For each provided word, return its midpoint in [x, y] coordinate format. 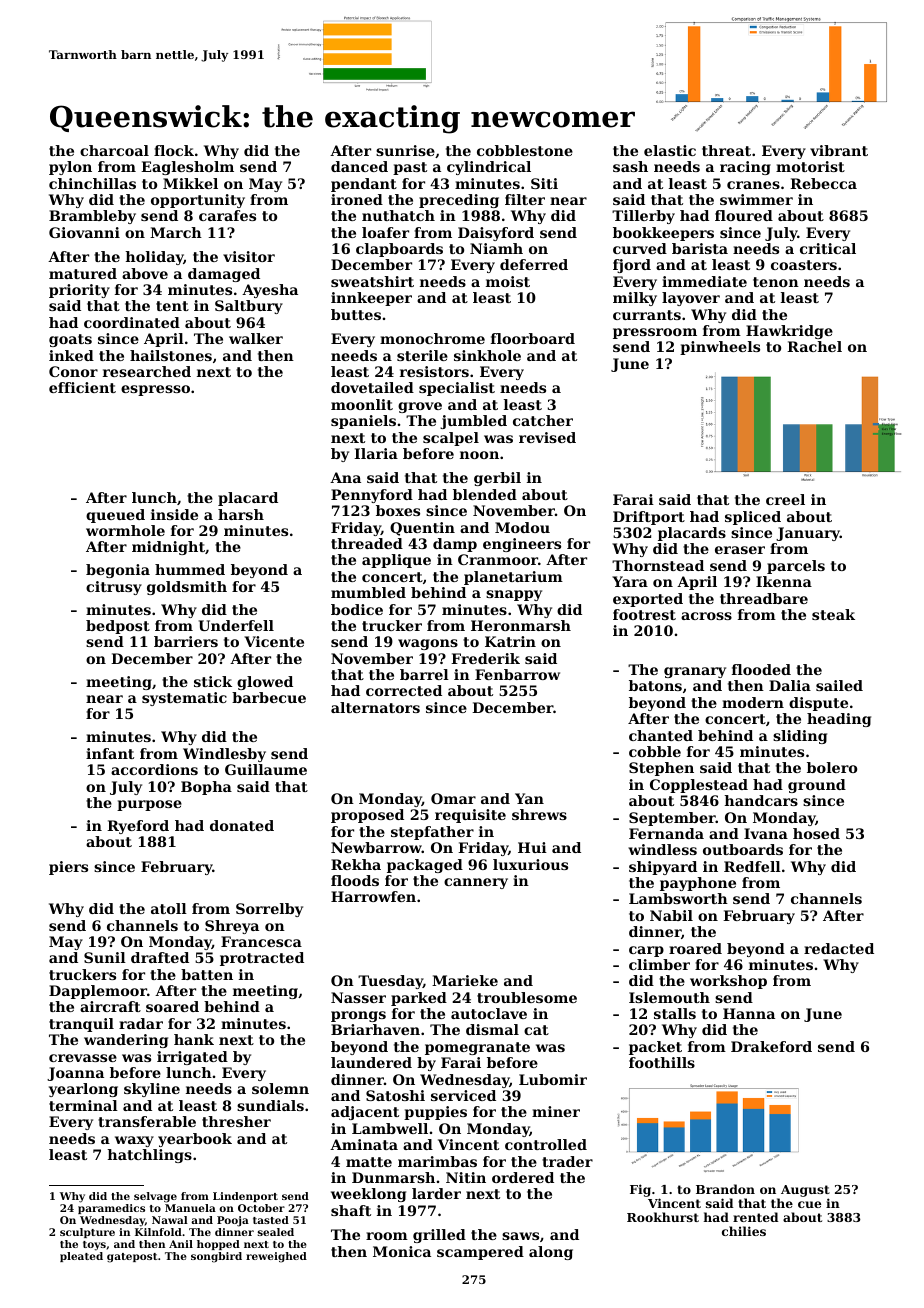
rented [755, 1217]
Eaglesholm [187, 168]
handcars [761, 800]
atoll [169, 908]
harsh [241, 514]
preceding [459, 201]
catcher [543, 420]
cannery [476, 883]
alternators [375, 707]
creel [785, 499]
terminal [83, 1105]
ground [817, 786]
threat [726, 150]
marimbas [437, 1161]
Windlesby [224, 755]
